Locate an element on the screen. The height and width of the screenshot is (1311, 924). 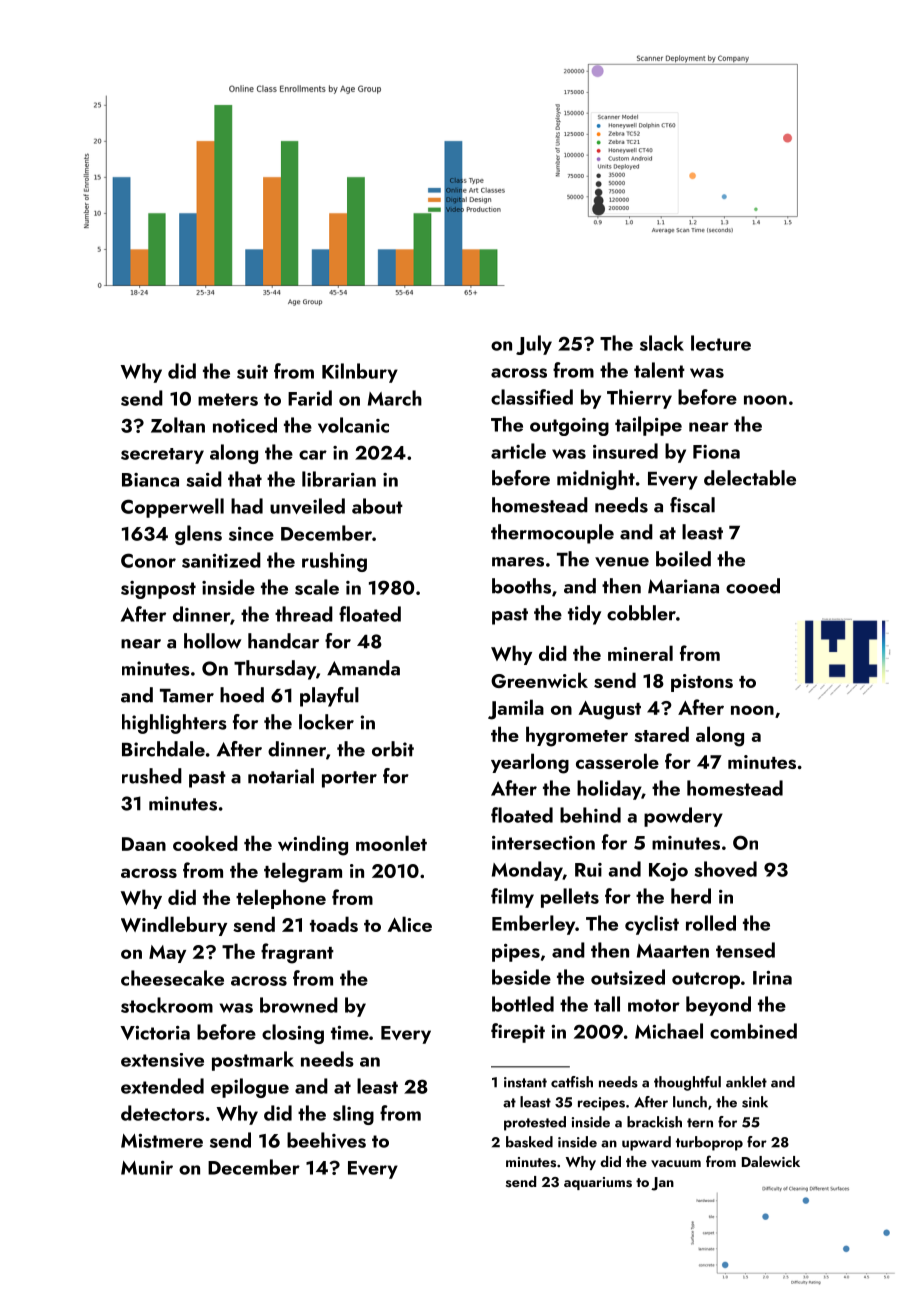
handcar is located at coordinates (283, 641).
